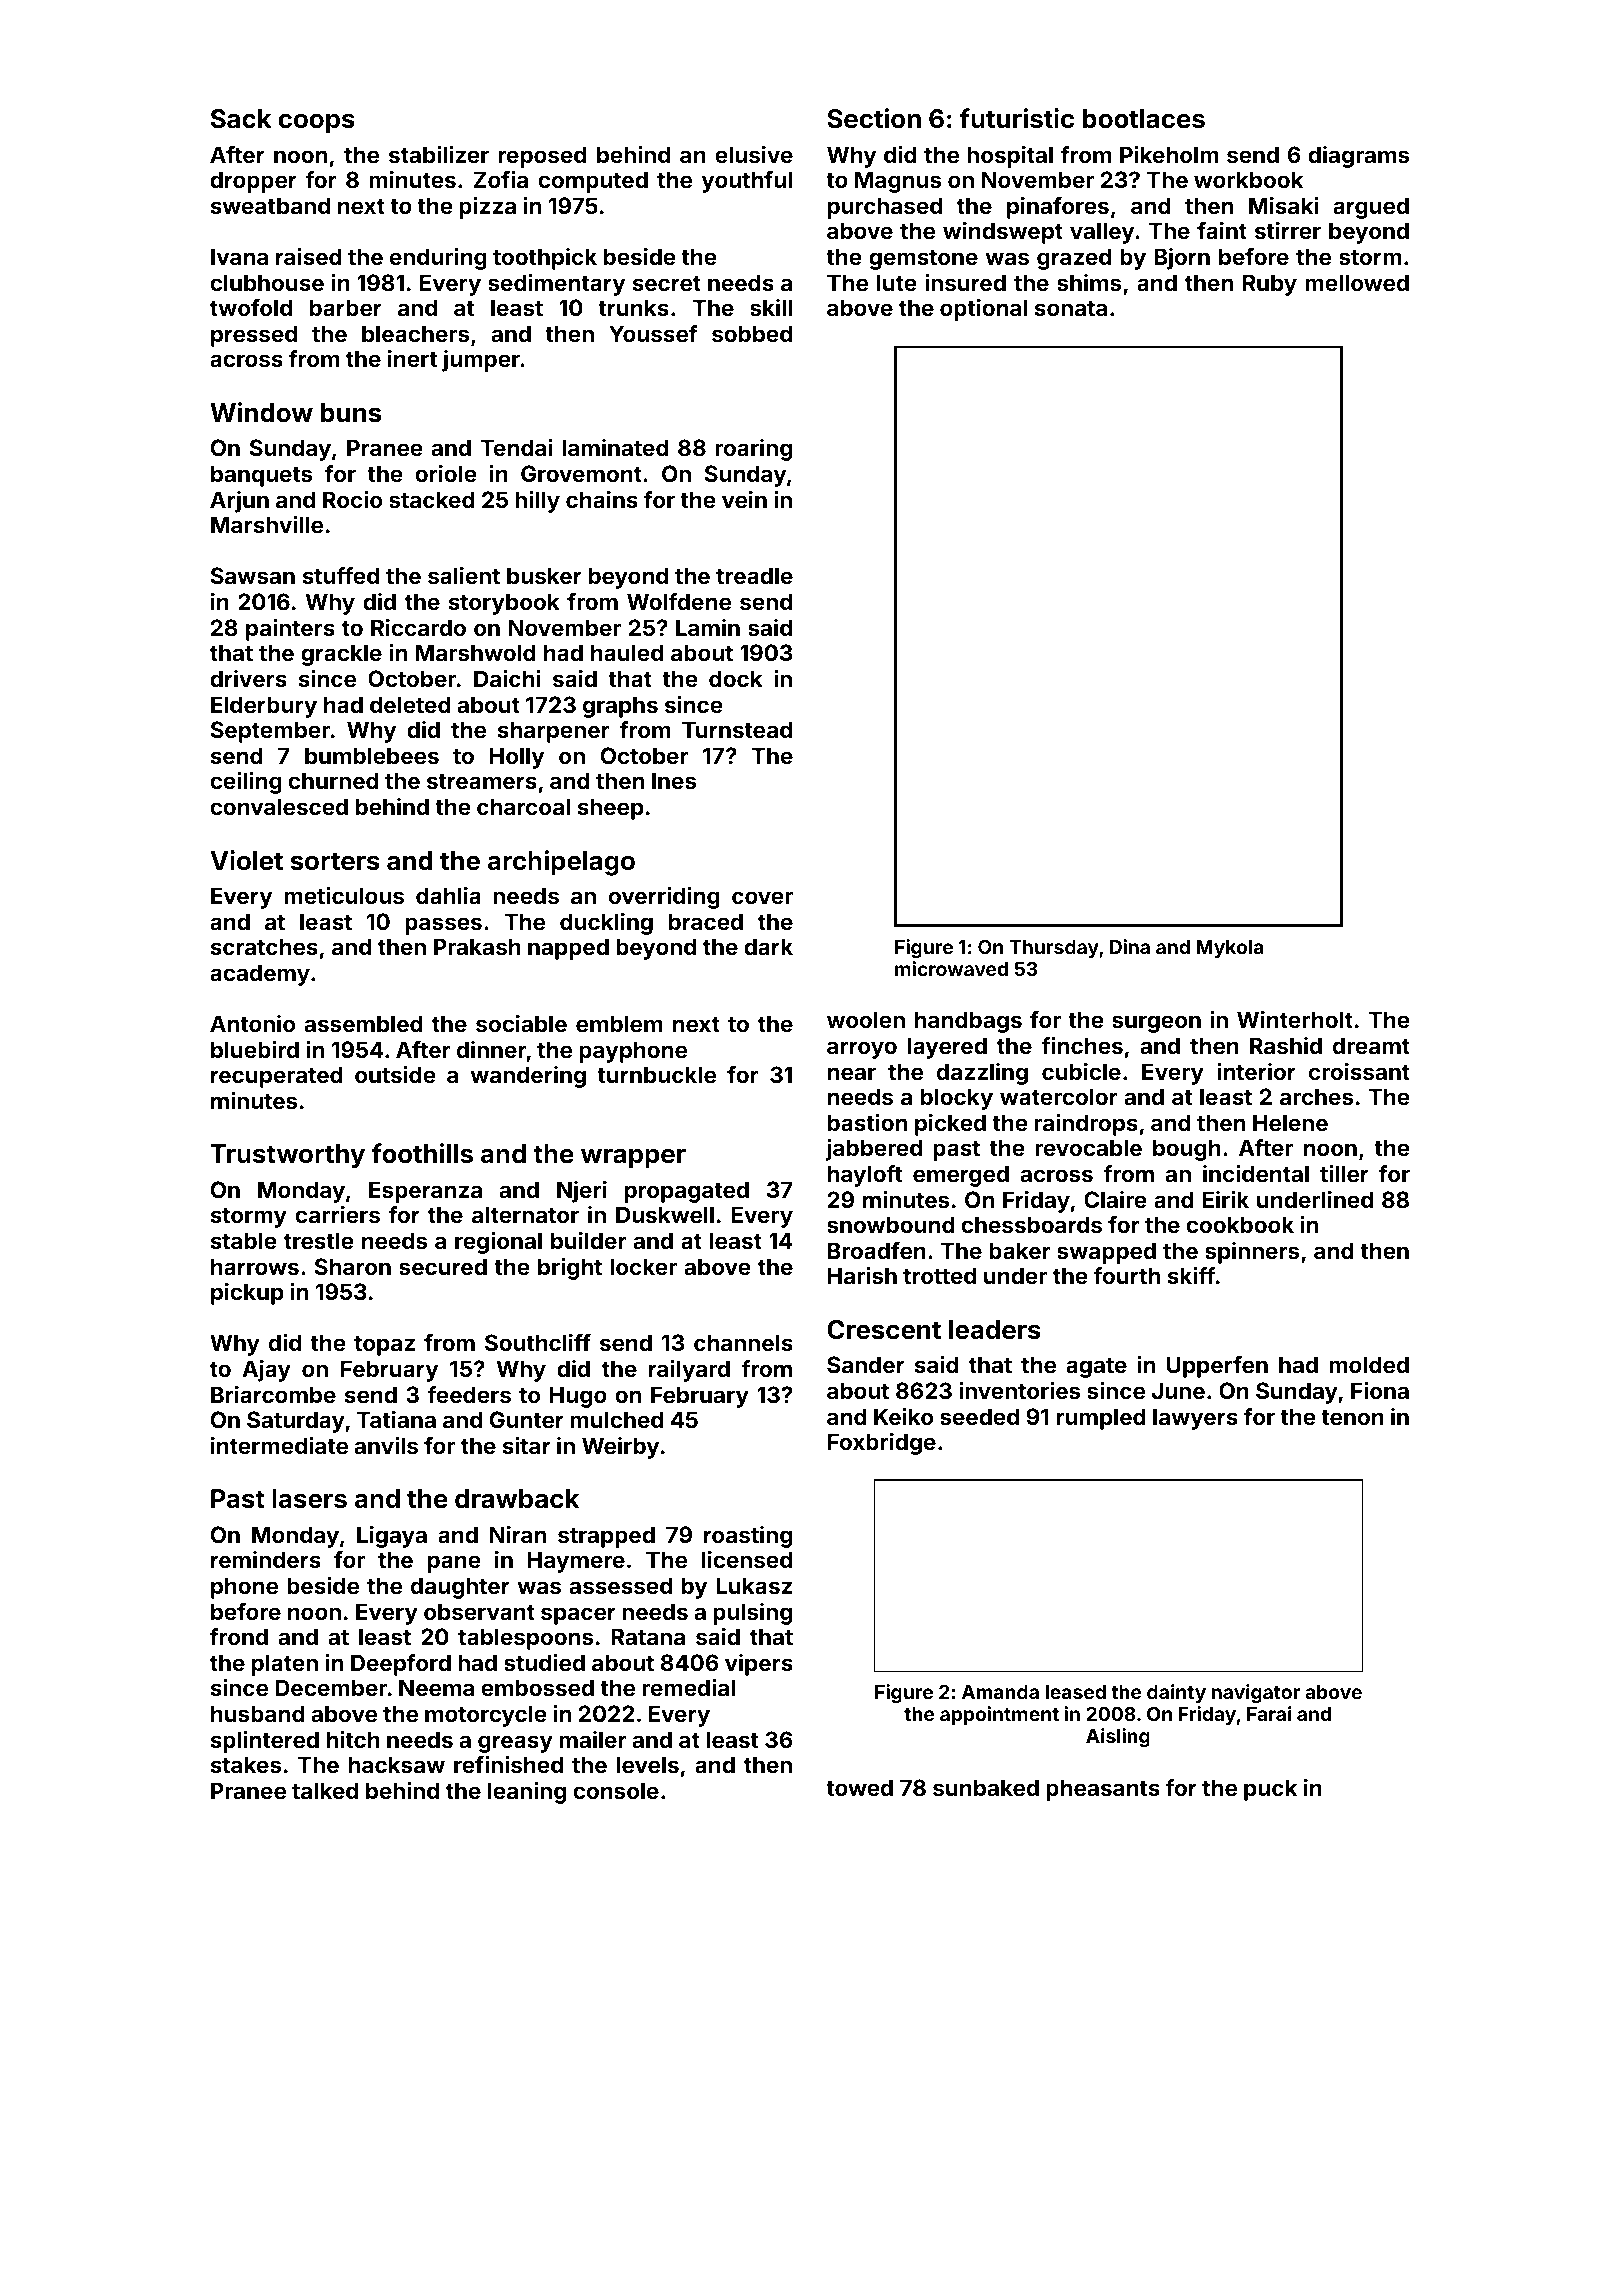 The width and height of the page is (1620, 2292). I want to click on mellowed, so click(1357, 282).
